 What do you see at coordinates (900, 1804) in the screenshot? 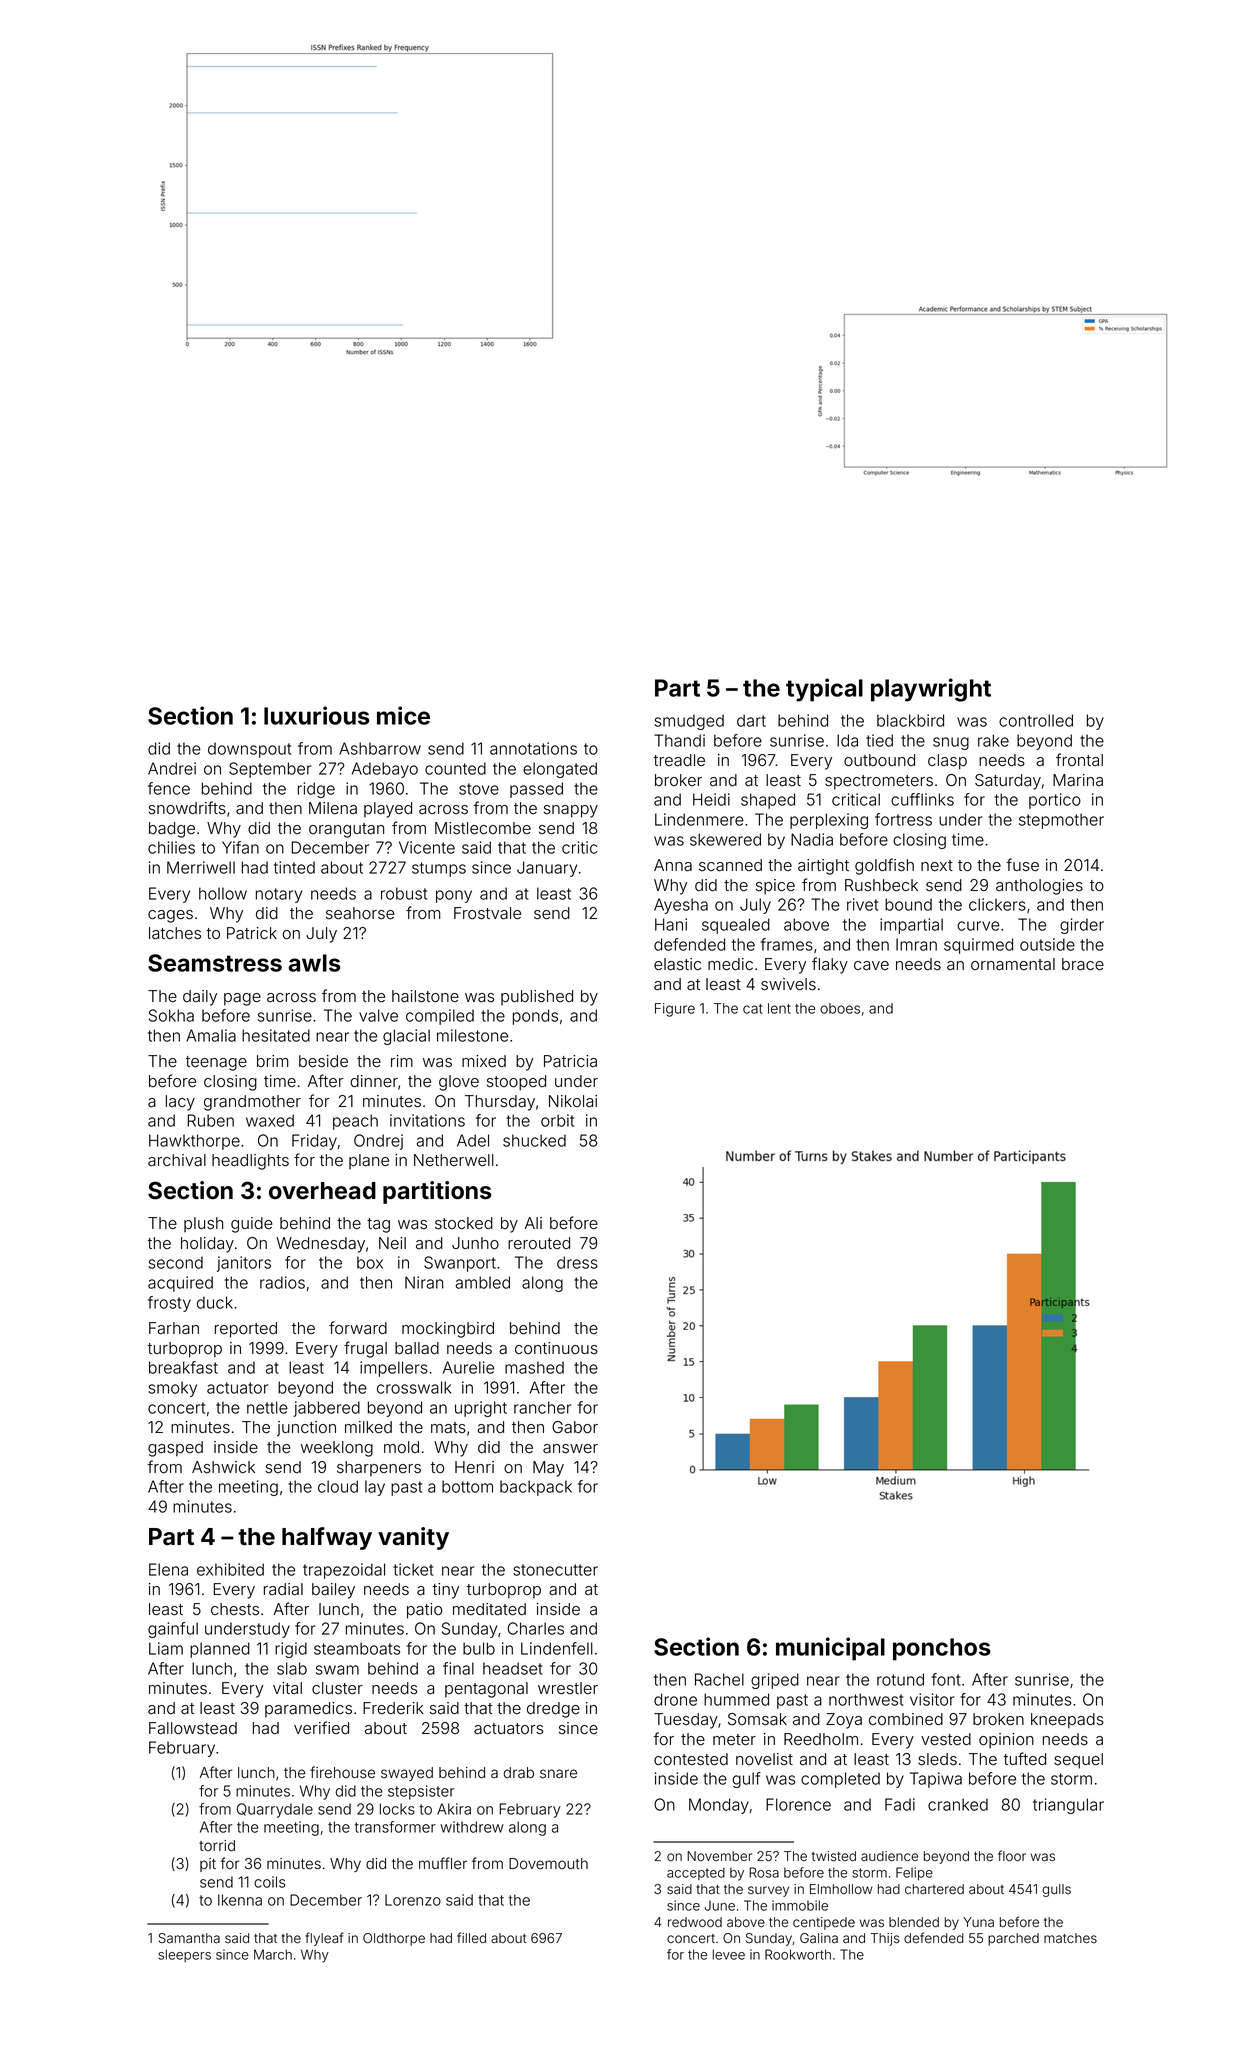
I see `Fadi` at bounding box center [900, 1804].
